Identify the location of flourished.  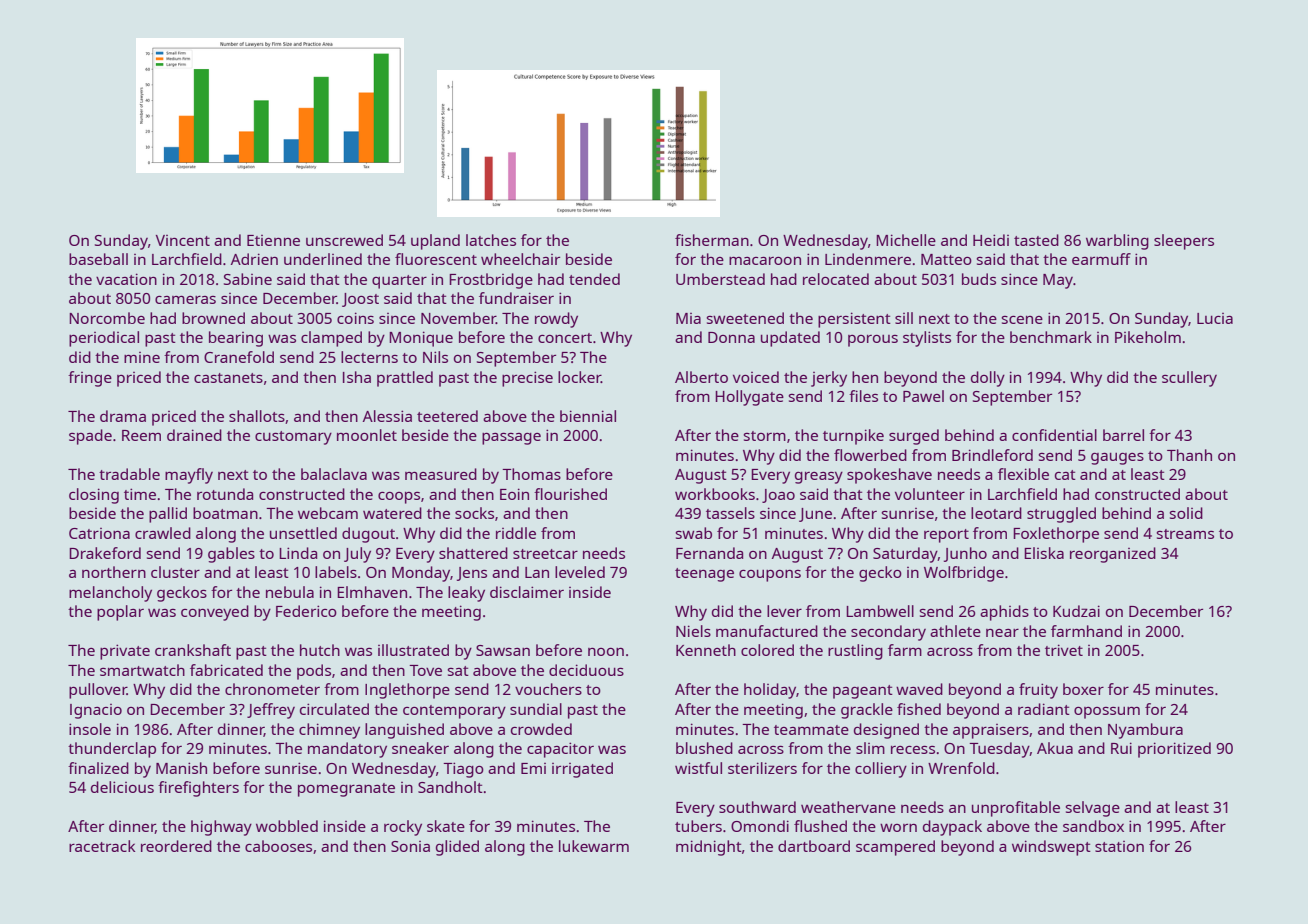
(570, 494).
